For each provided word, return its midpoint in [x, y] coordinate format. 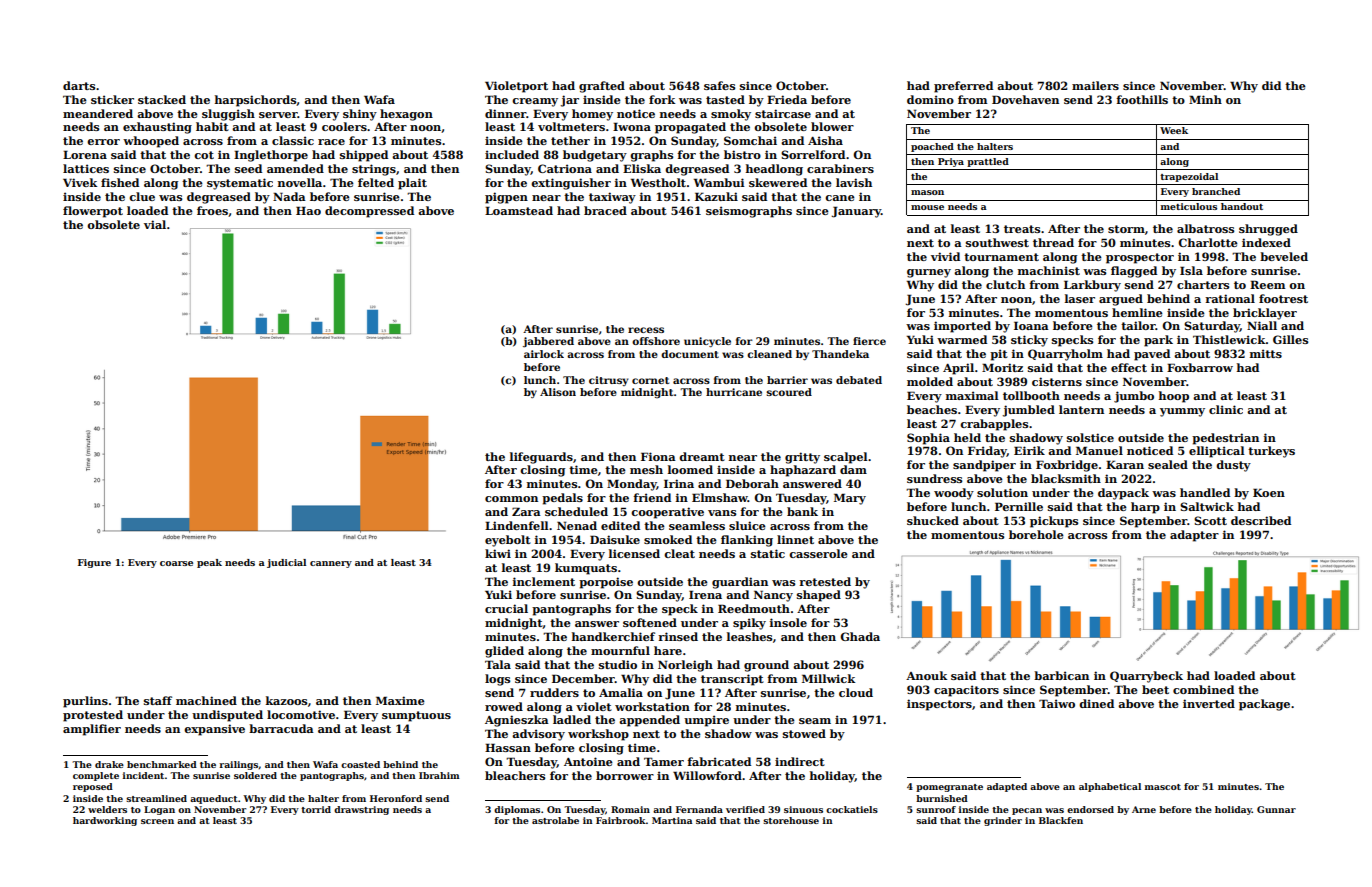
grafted [602, 87]
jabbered [548, 342]
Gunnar [1276, 809]
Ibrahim [439, 775]
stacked [162, 99]
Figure [94, 563]
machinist [1049, 270]
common [511, 499]
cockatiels [852, 809]
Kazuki [716, 196]
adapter [1194, 536]
